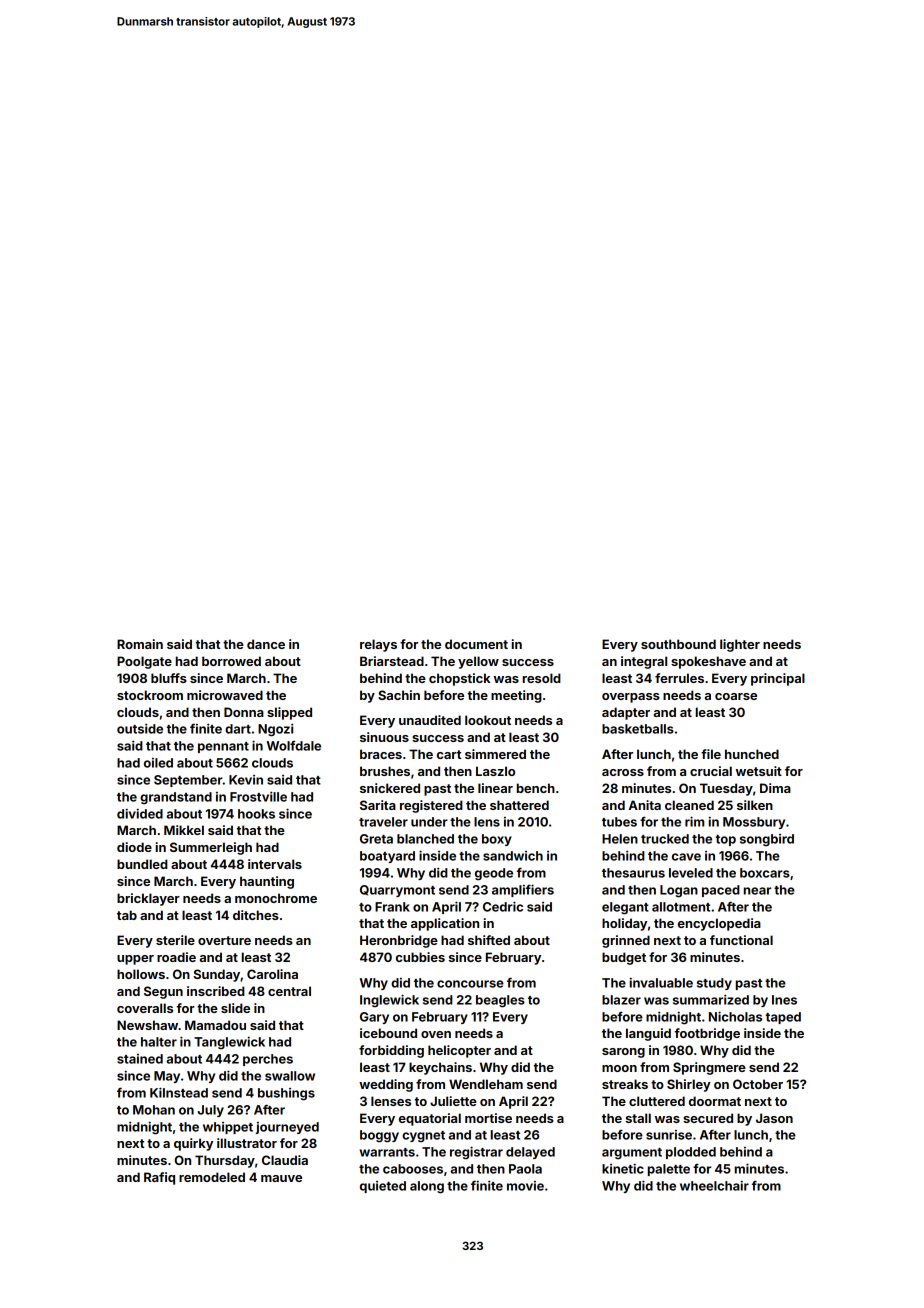 This page has width=924, height=1308. Describe the element at coordinates (445, 924) in the page. I see `application` at that location.
